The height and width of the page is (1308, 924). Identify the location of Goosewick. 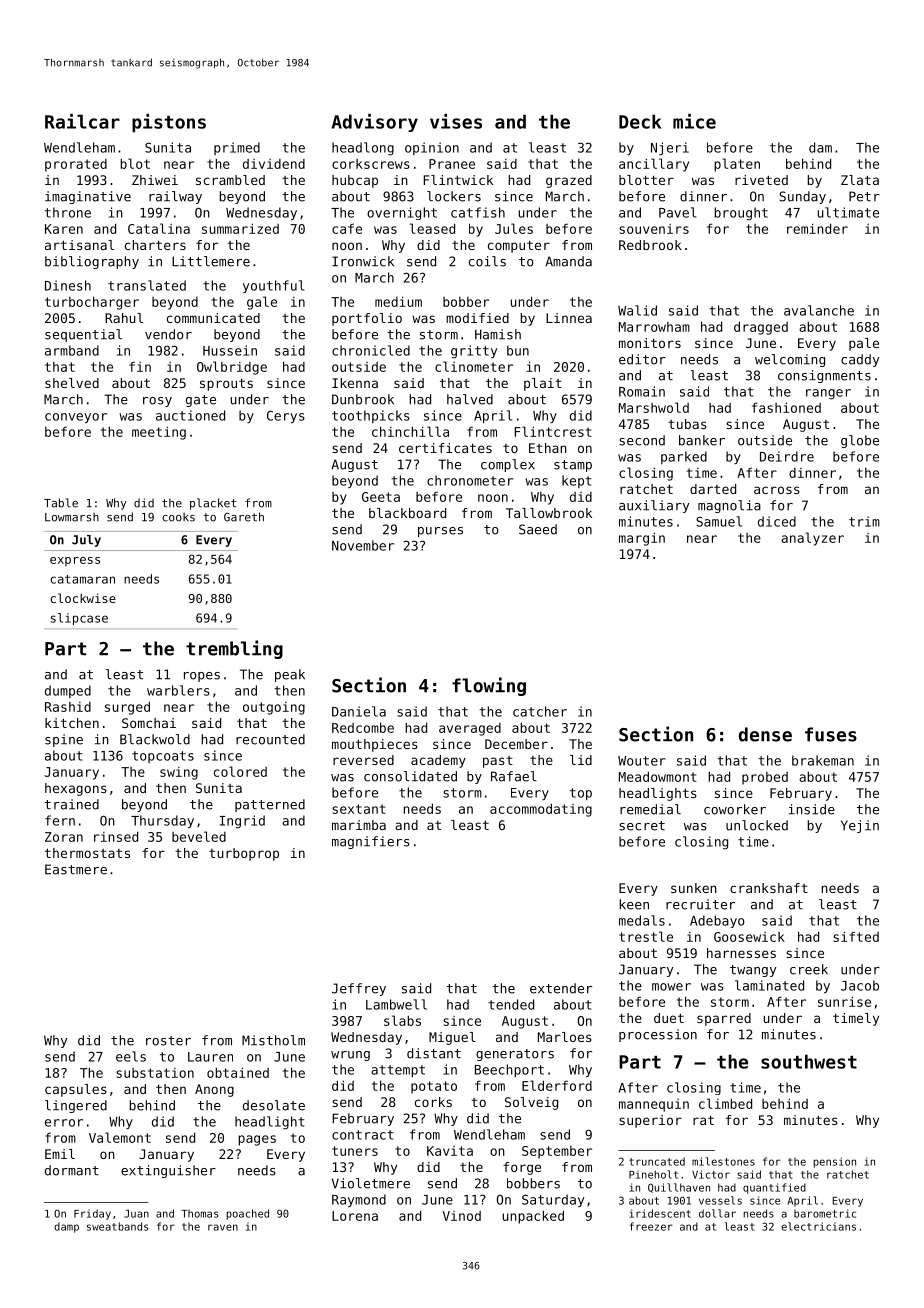
(749, 937).
